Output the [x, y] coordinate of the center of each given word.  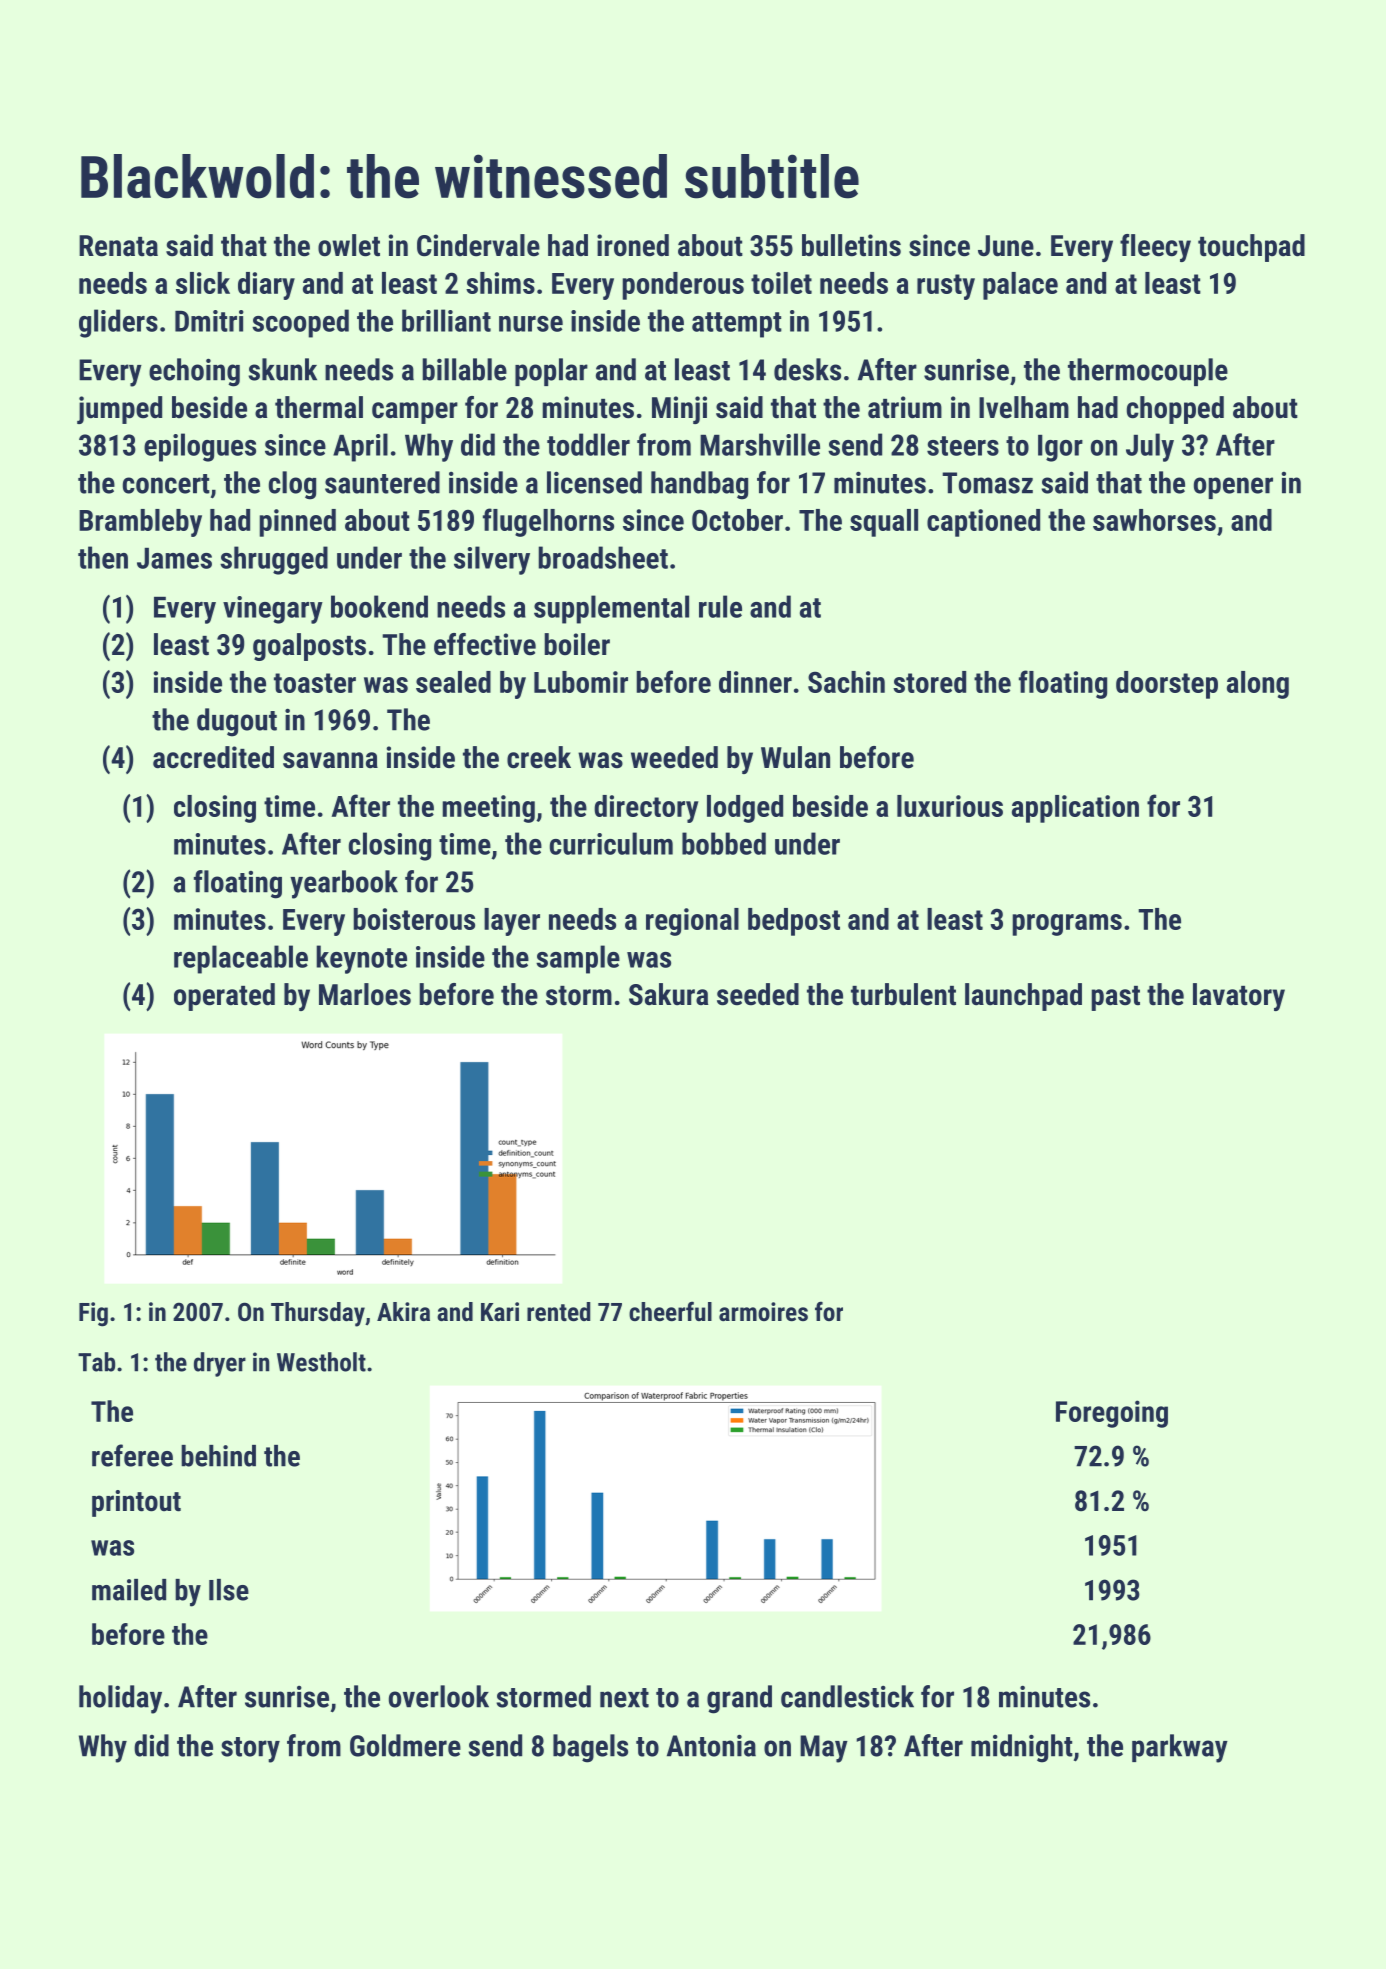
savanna [330, 760]
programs [1067, 925]
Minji [679, 410]
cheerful [670, 1311]
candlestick [847, 1696]
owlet [349, 245]
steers [963, 446]
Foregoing [1112, 1414]
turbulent [903, 994]
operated [224, 997]
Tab [96, 1362]
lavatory [1239, 997]
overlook [439, 1696]
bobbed [724, 843]
